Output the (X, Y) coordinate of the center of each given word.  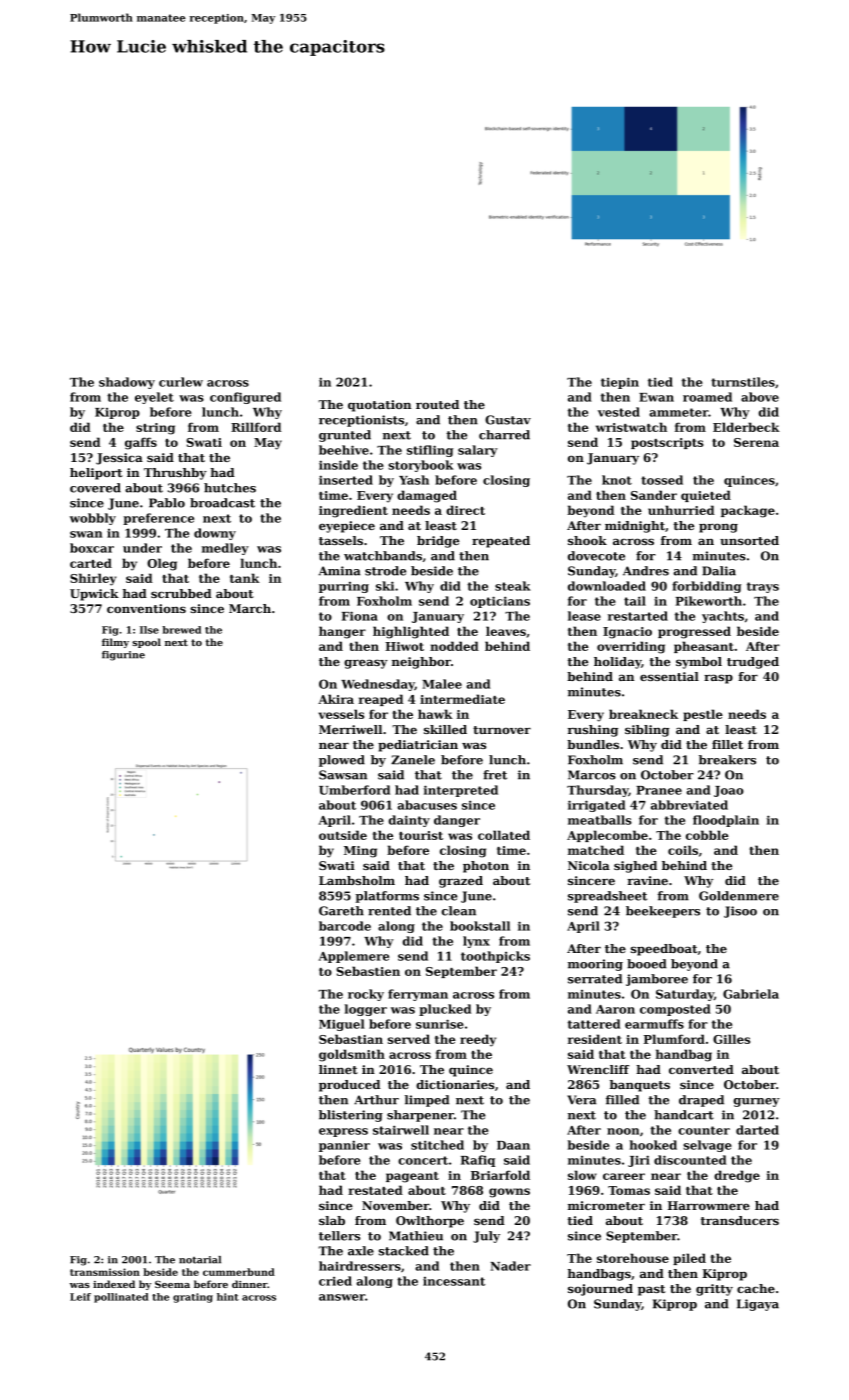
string (155, 429)
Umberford (354, 790)
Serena (756, 442)
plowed (342, 761)
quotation (379, 406)
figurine (123, 656)
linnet (338, 1069)
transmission (105, 1272)
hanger (342, 632)
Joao (729, 791)
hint (228, 1297)
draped (701, 1101)
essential (669, 676)
